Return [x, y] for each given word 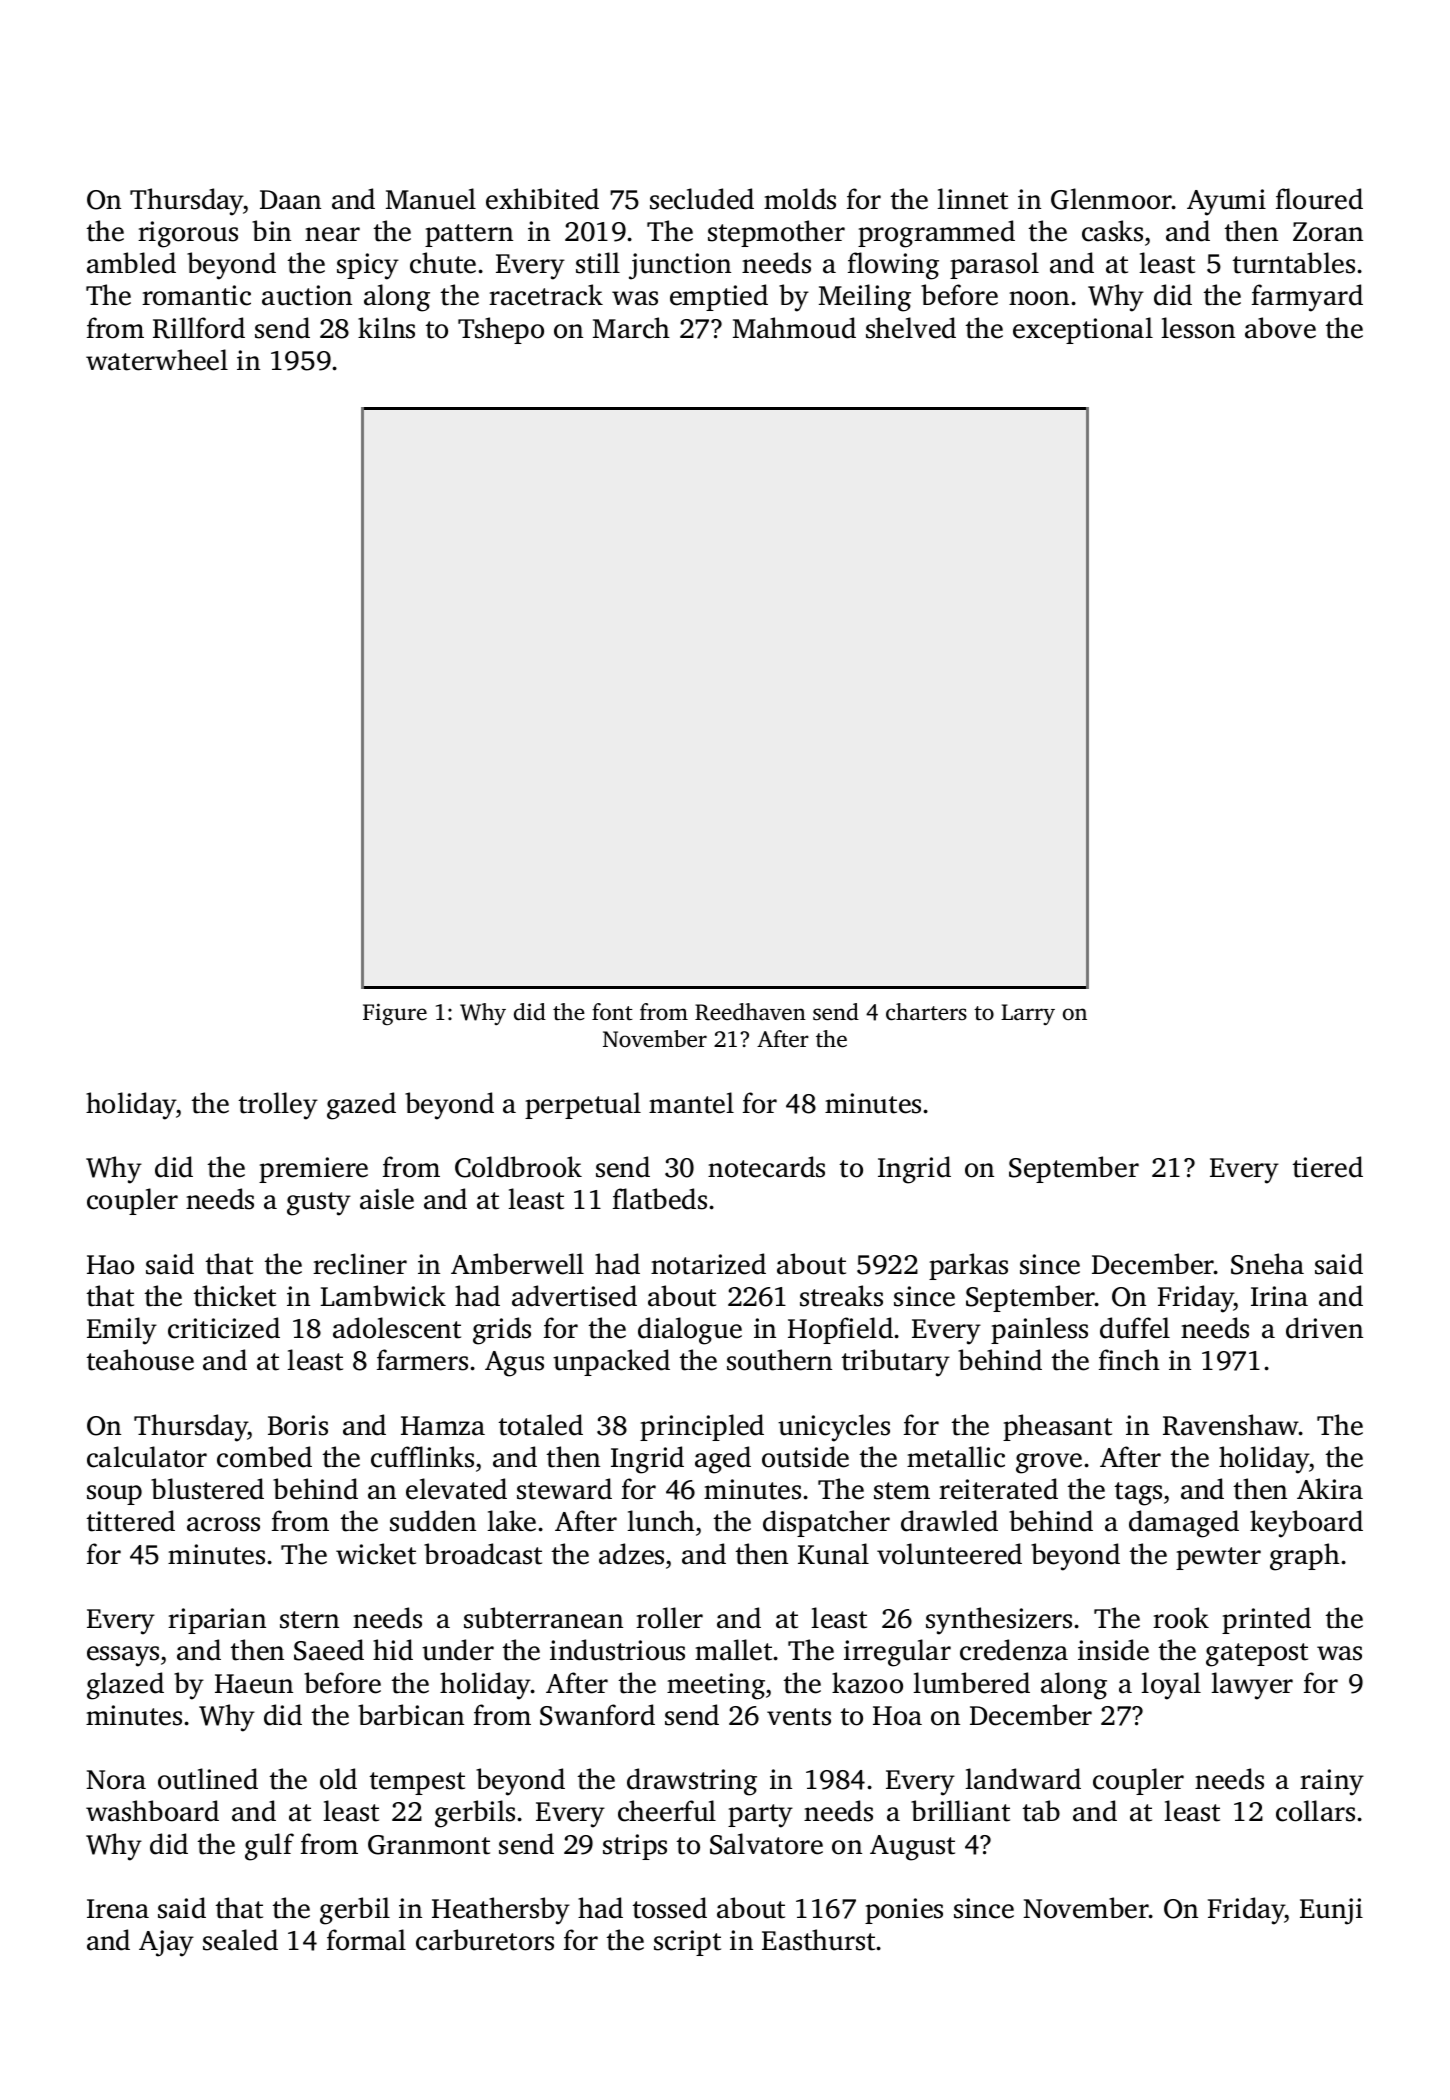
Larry [1028, 1014]
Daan [290, 200]
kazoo [867, 1683]
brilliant [960, 1811]
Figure [395, 1014]
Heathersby [501, 1911]
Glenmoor [1111, 199]
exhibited [542, 199]
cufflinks [422, 1457]
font [612, 1012]
